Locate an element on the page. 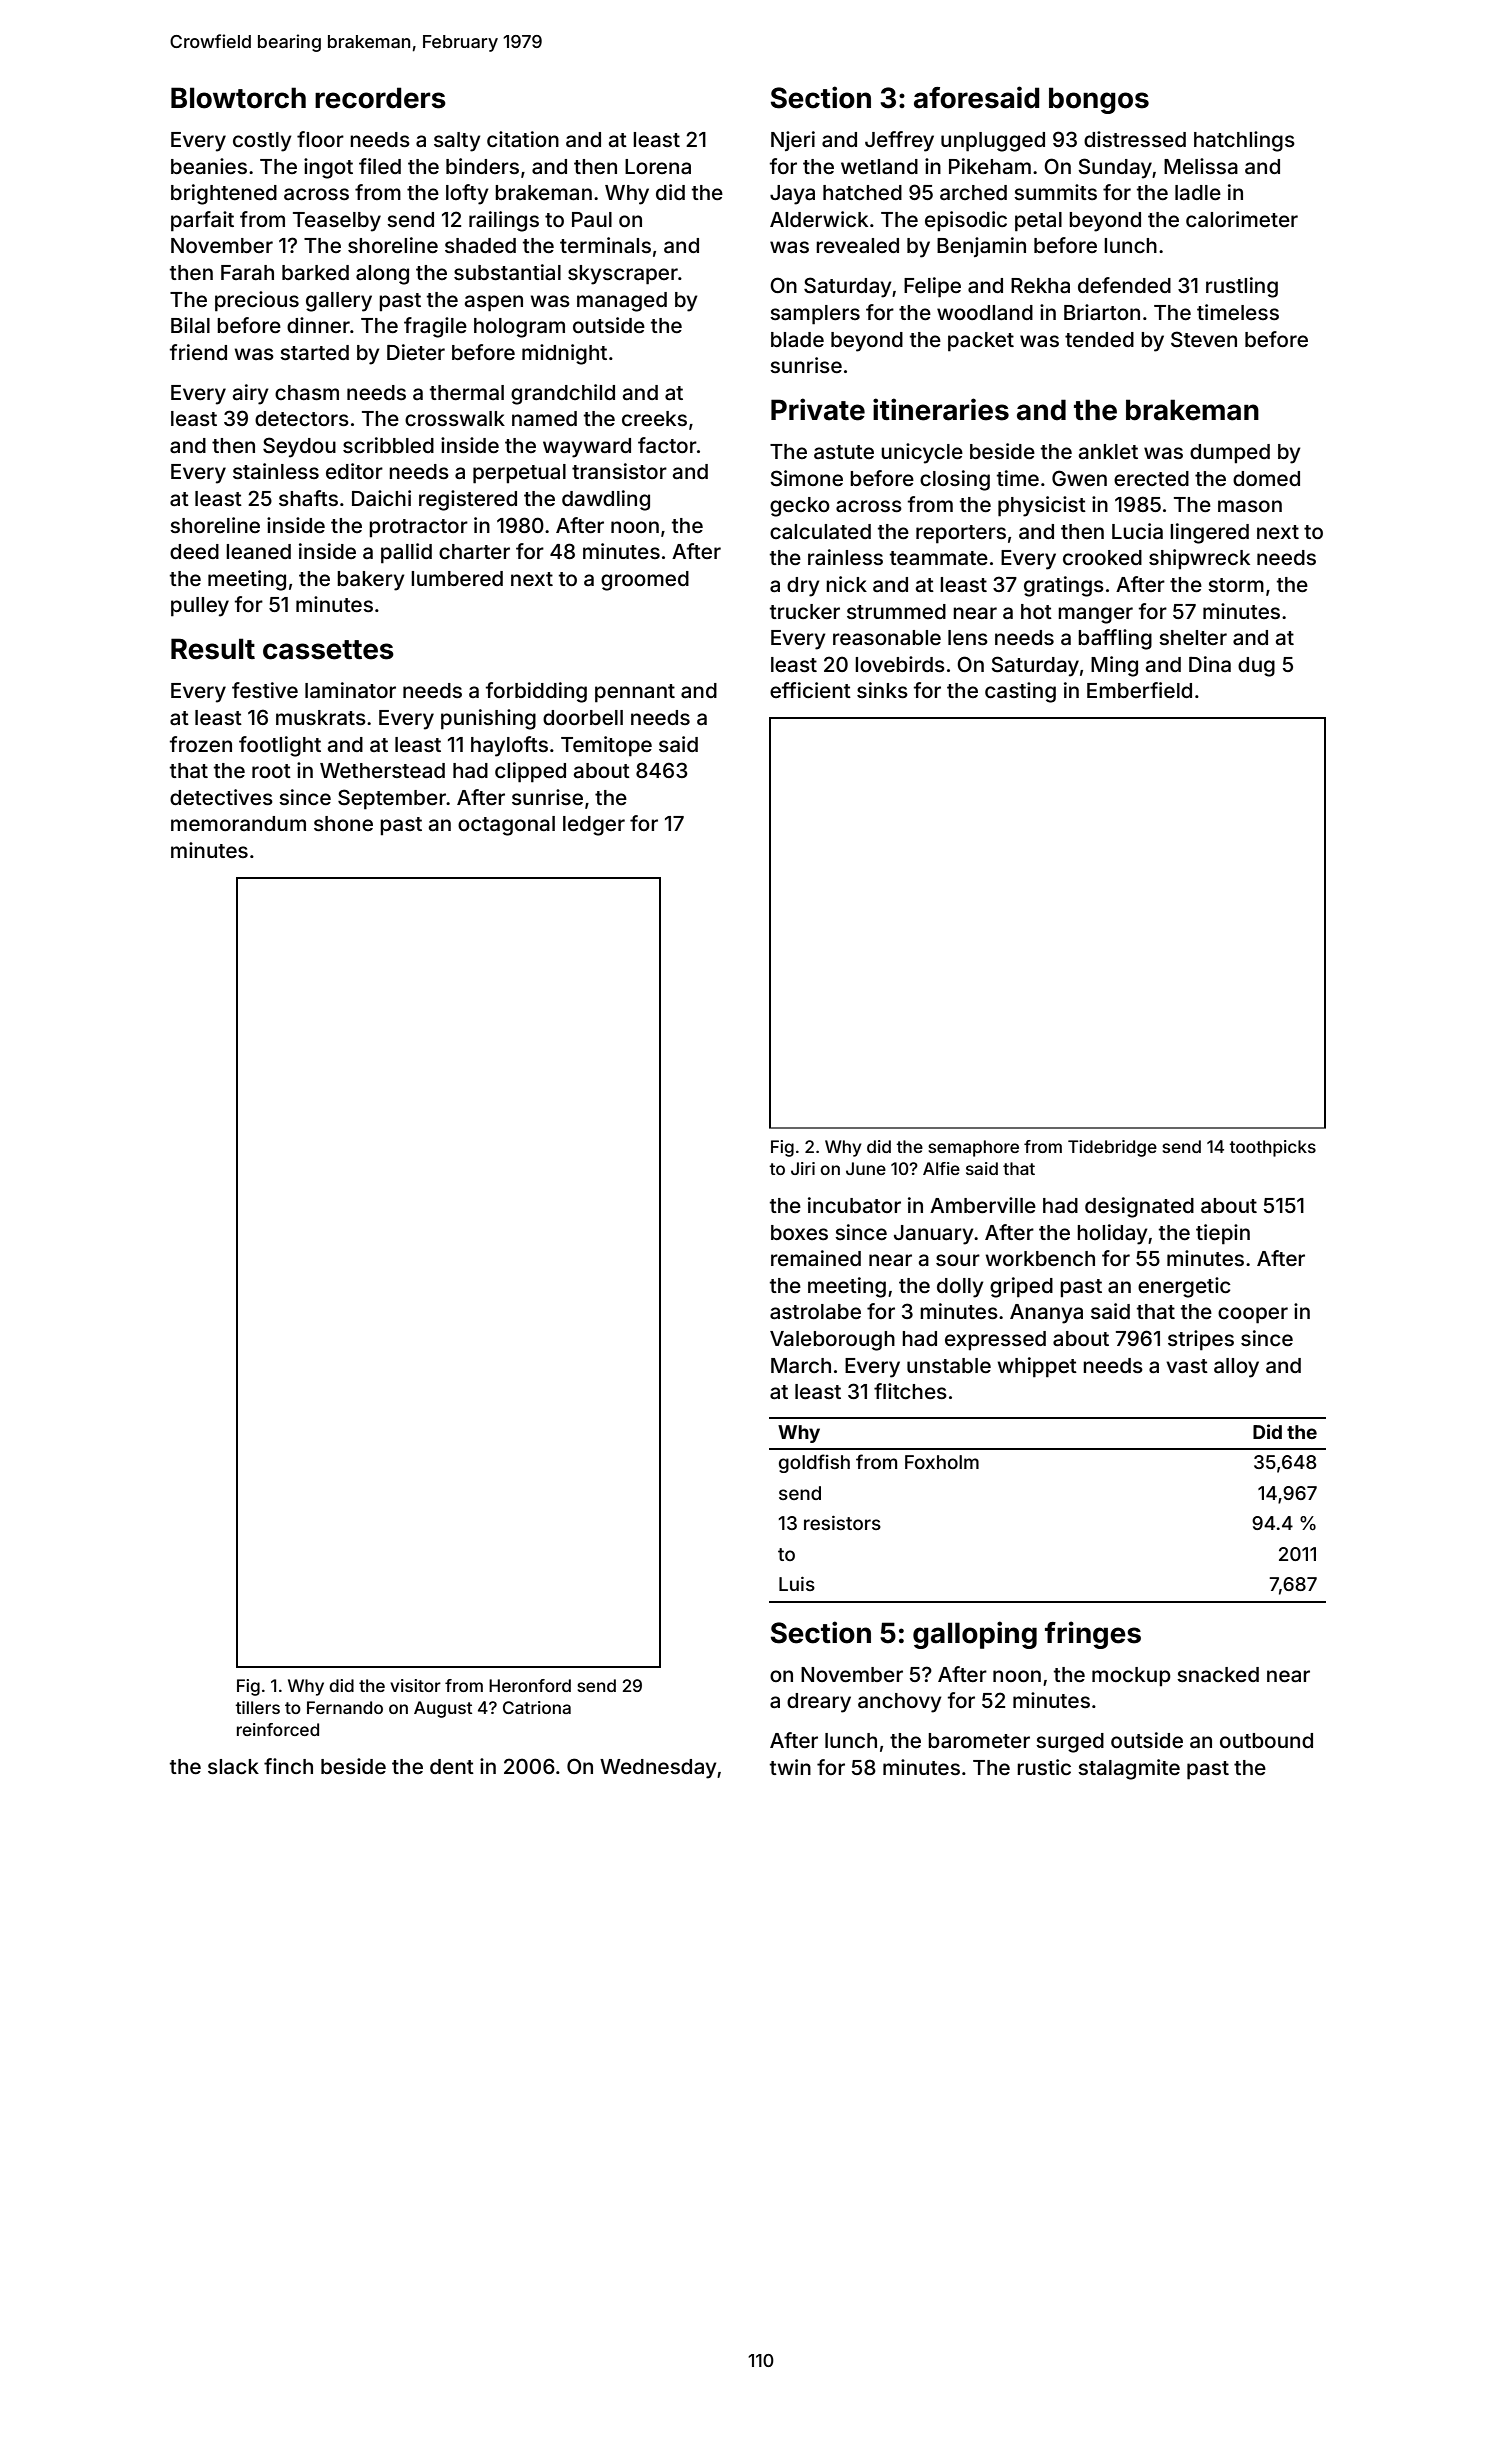  summits is located at coordinates (1055, 192).
